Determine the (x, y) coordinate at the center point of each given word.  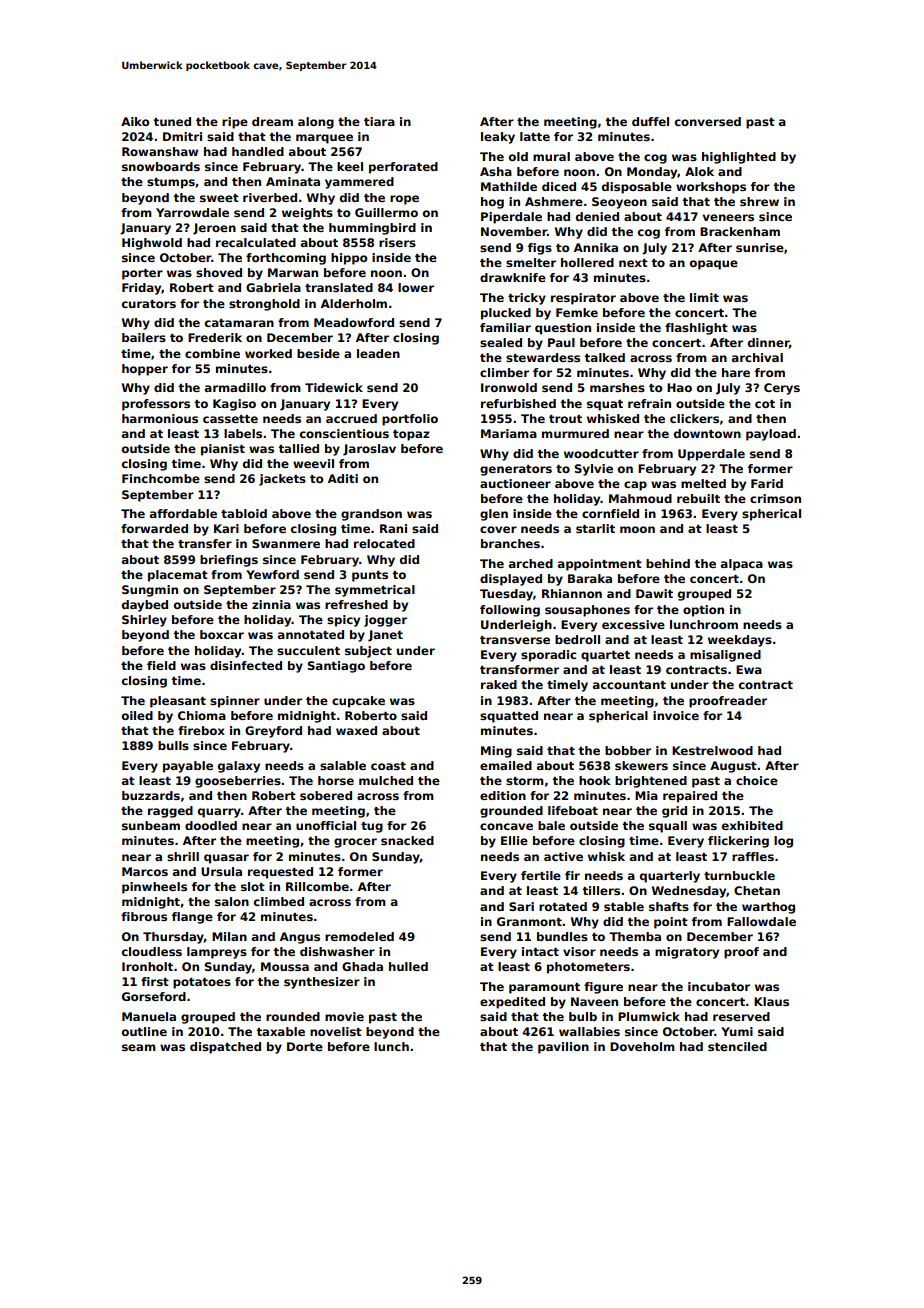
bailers (144, 337)
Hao (679, 387)
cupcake (358, 702)
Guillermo (386, 212)
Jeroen (214, 229)
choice (757, 780)
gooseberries (238, 782)
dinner (768, 342)
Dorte (305, 1046)
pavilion (563, 1048)
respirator (583, 299)
